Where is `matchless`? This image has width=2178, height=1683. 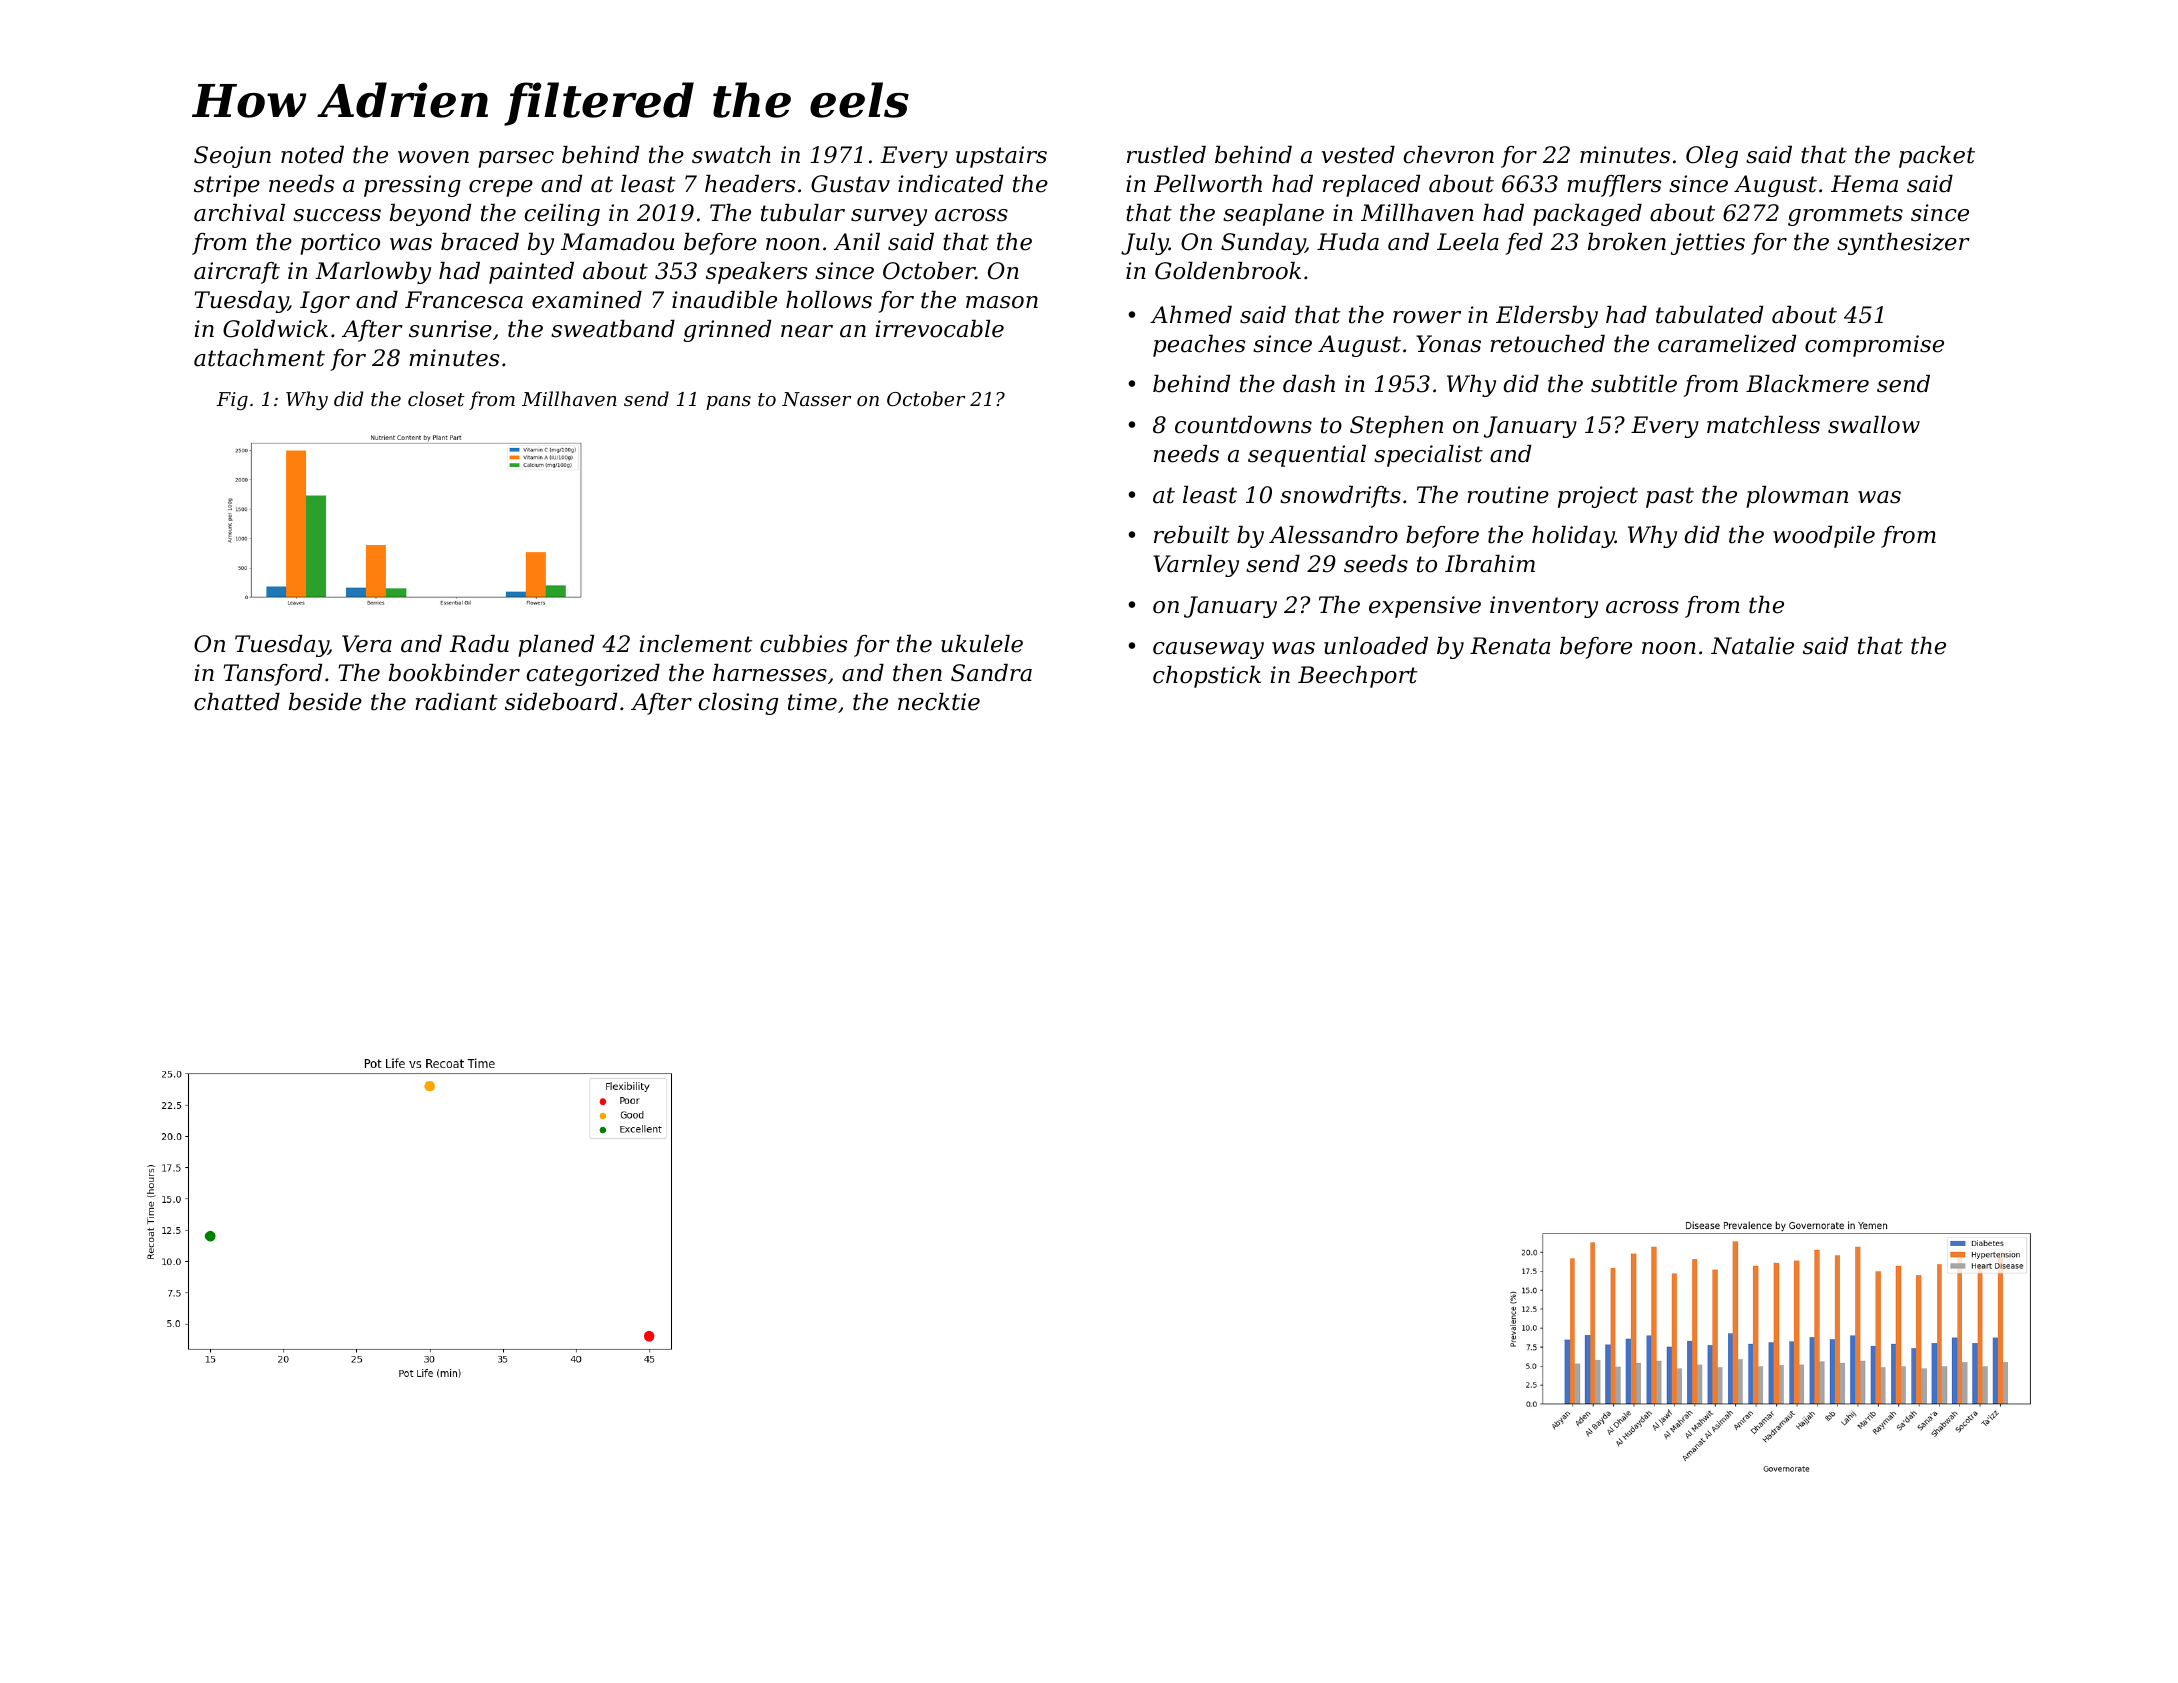
matchless is located at coordinates (1763, 425).
